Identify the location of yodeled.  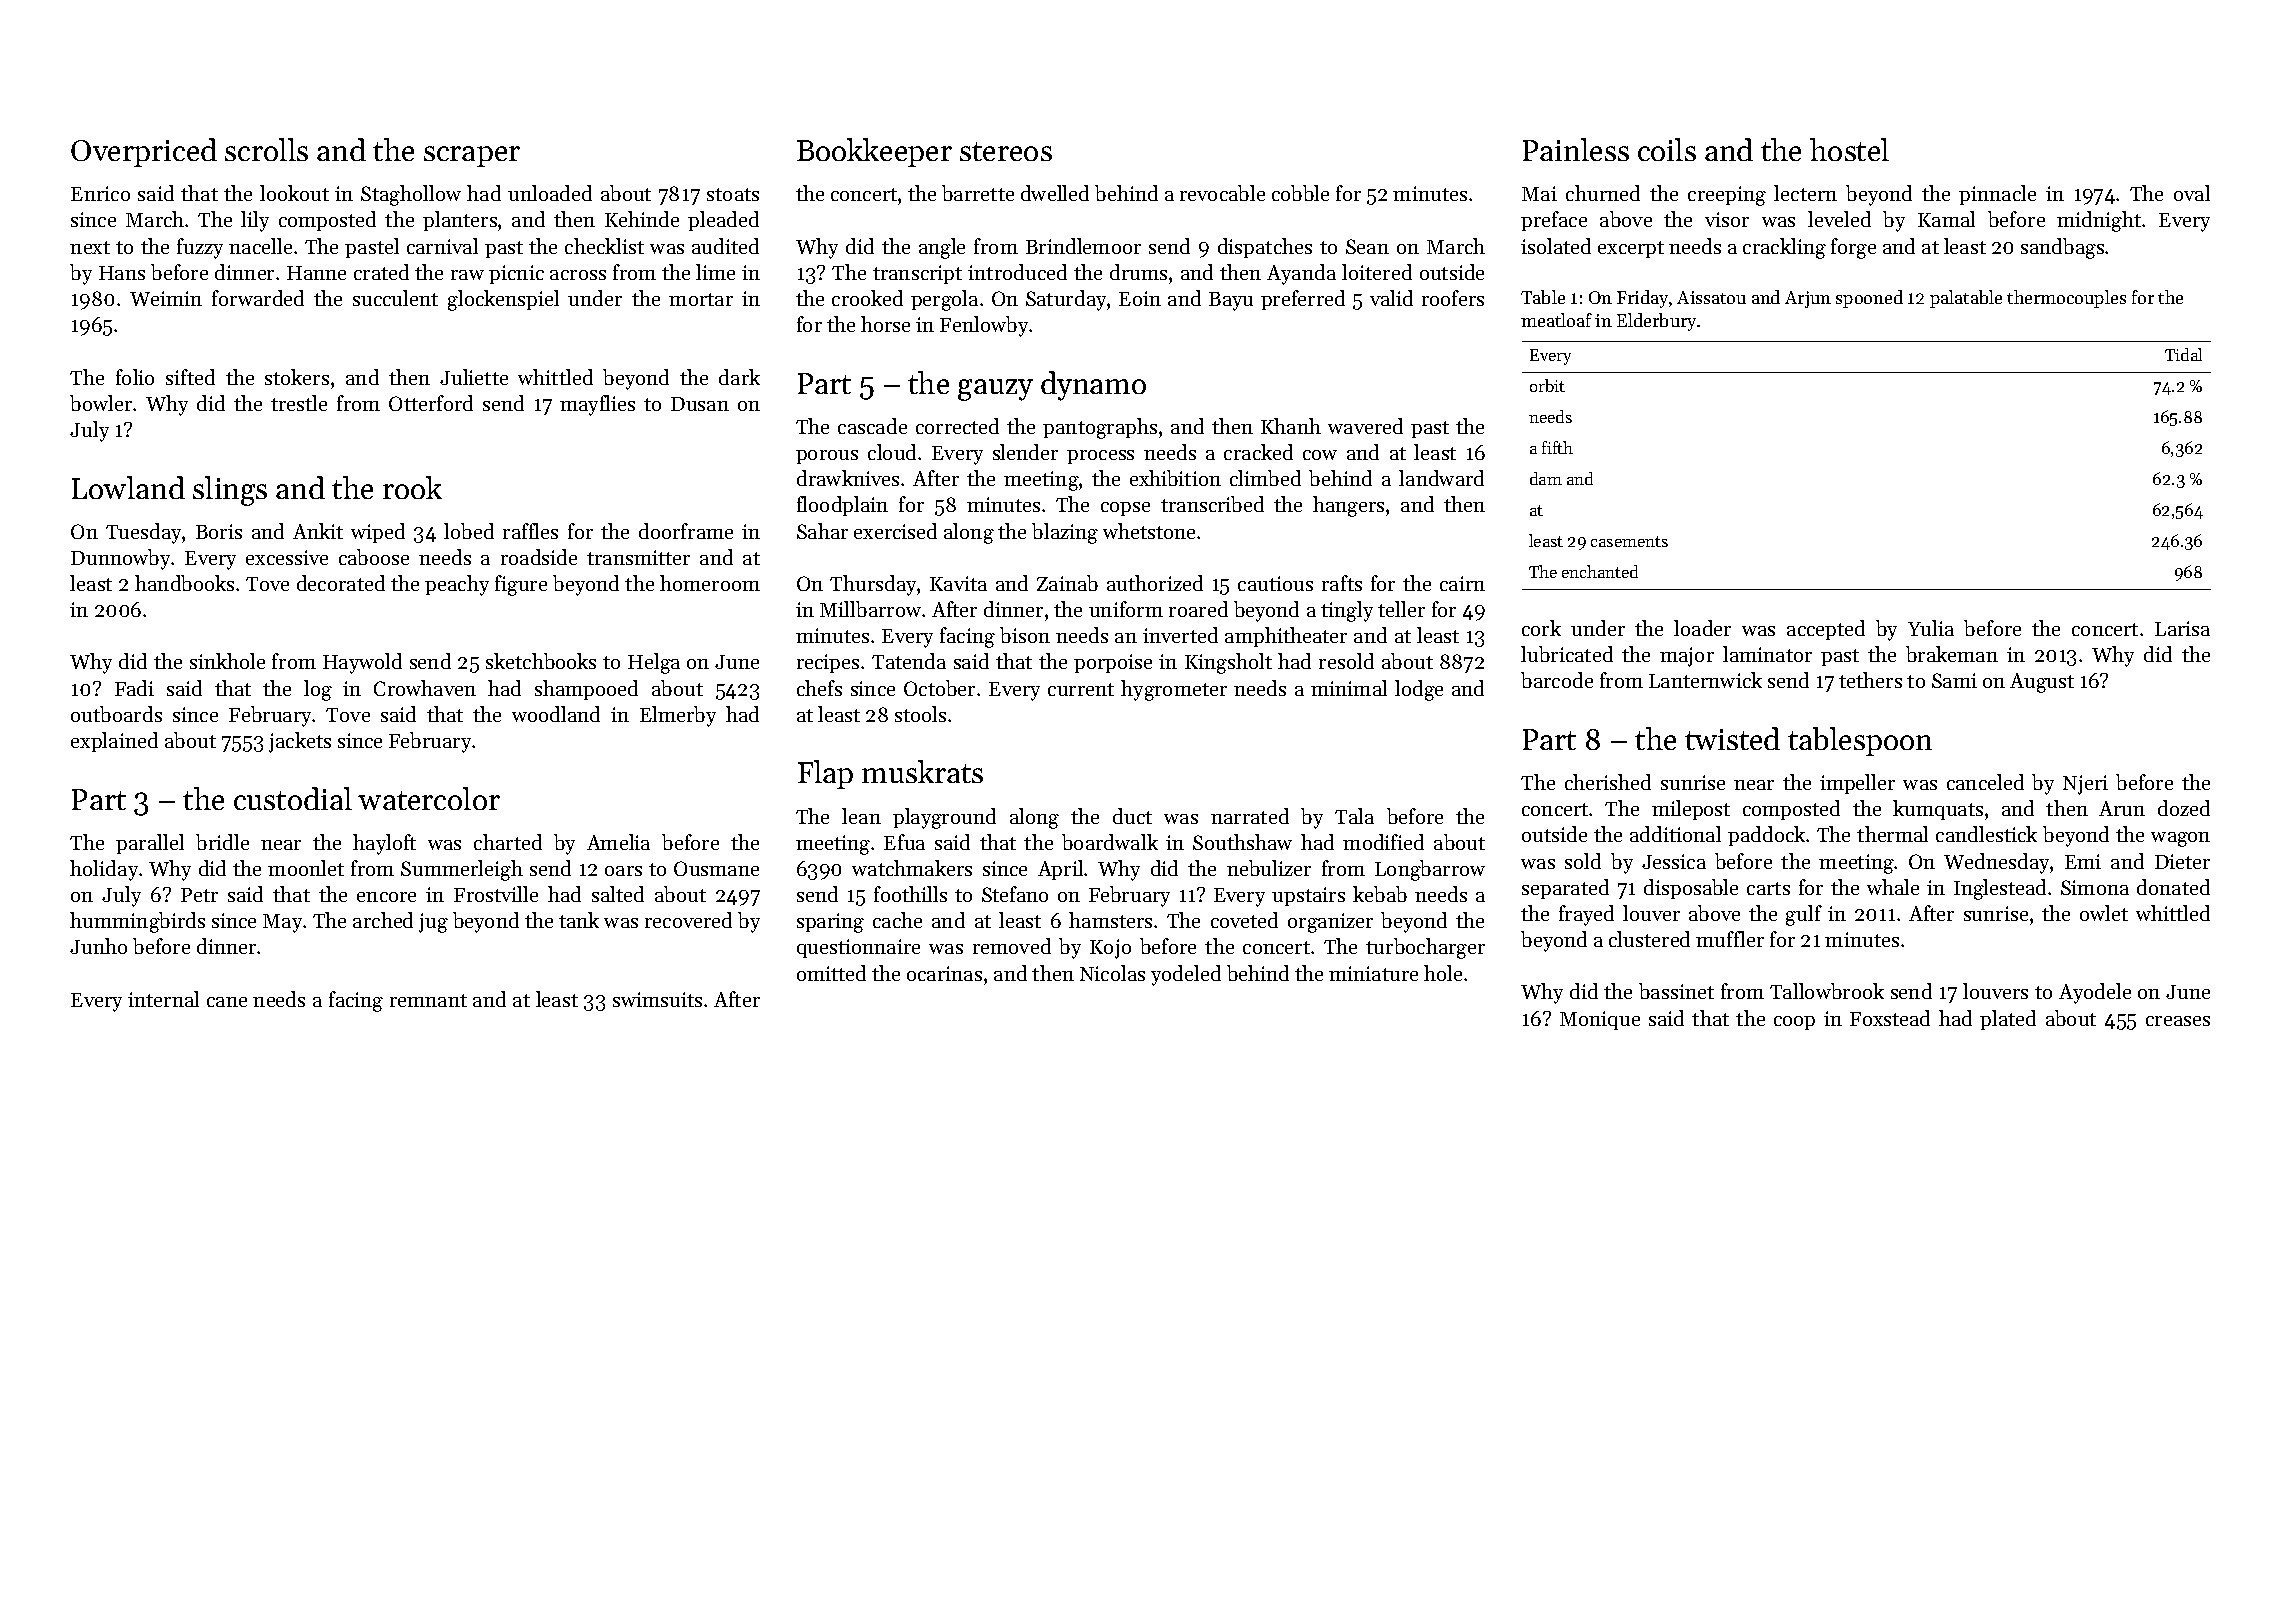
(1186, 975).
